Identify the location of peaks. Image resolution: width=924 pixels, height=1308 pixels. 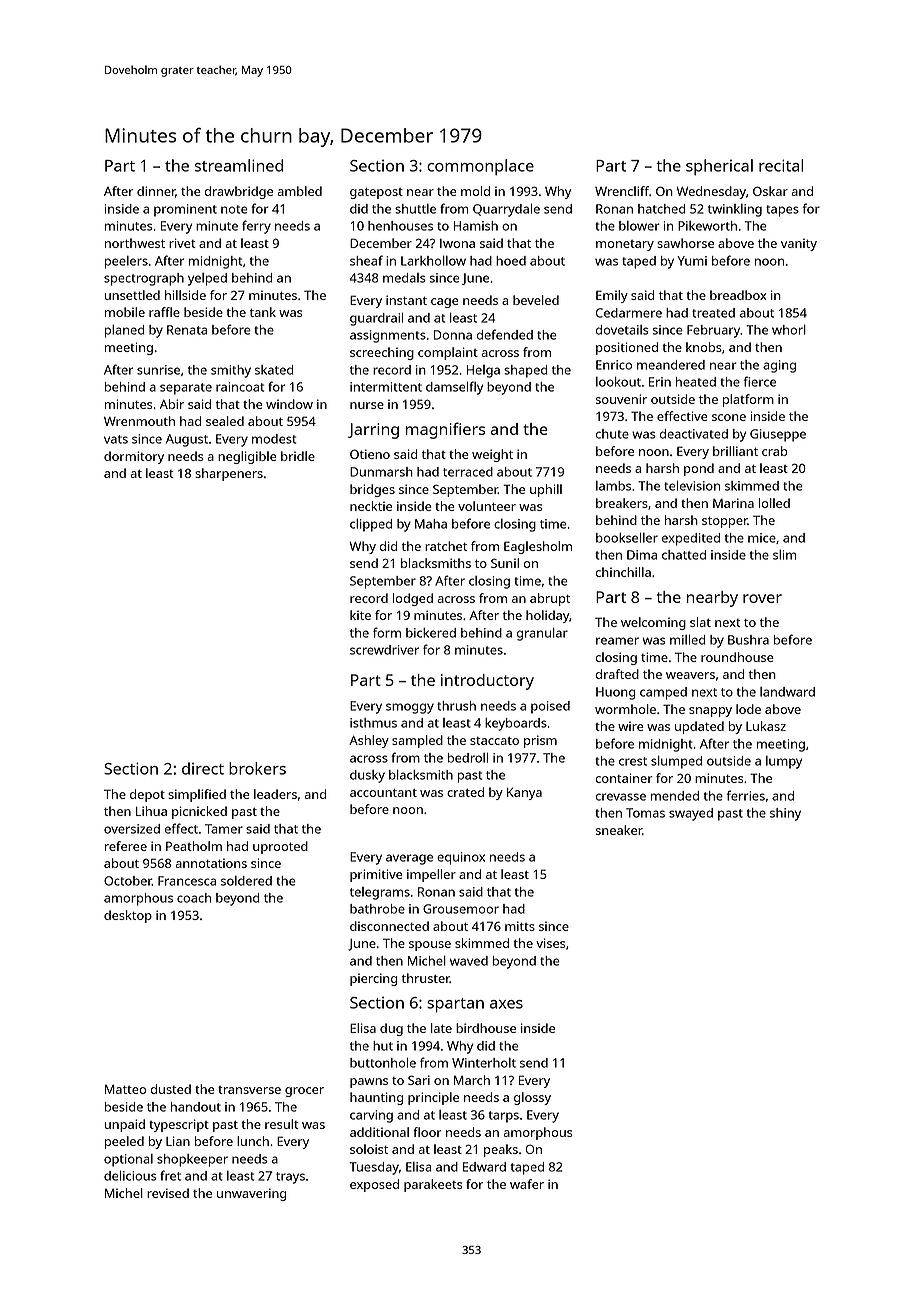
(501, 1150).
